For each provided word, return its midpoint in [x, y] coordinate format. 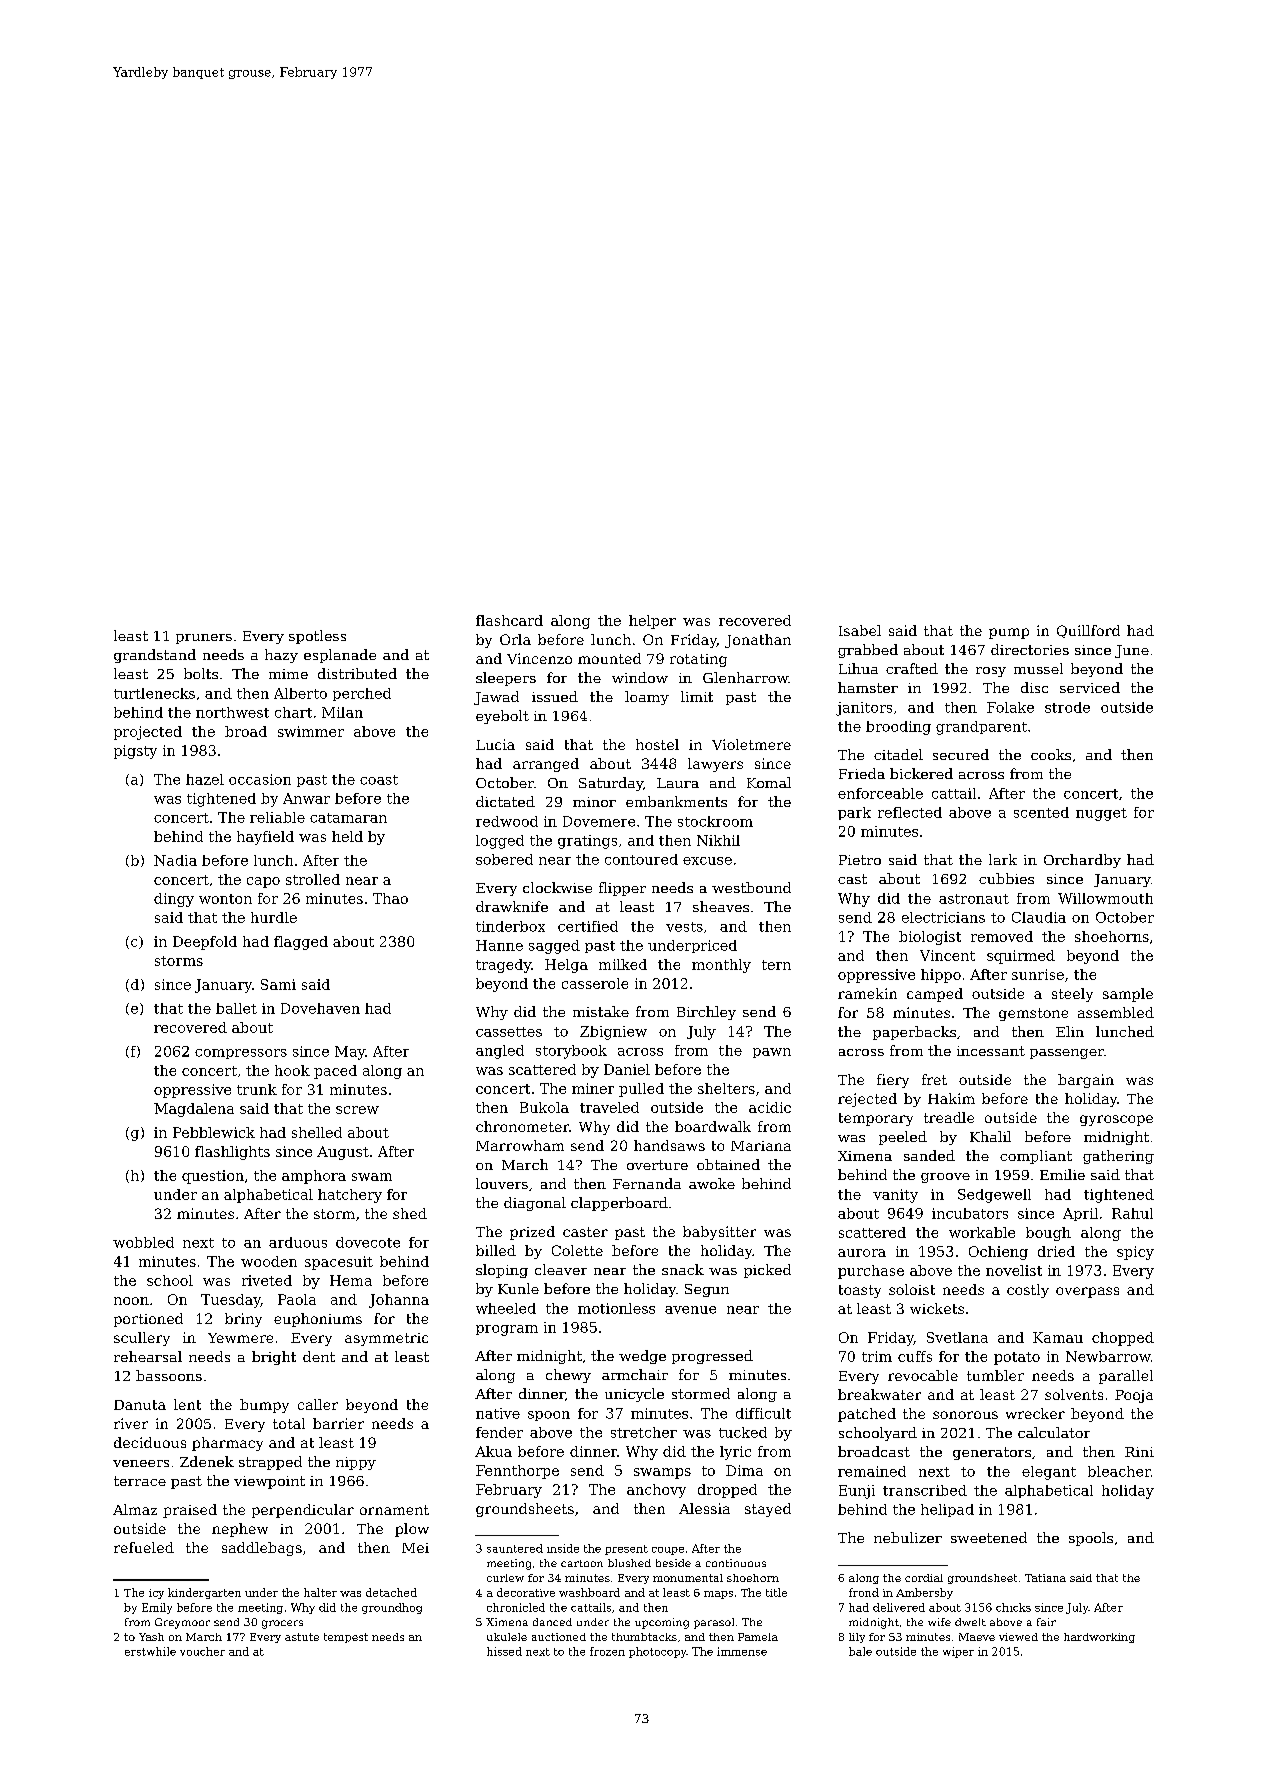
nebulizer [908, 1537]
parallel [1126, 1377]
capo [263, 882]
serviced [1090, 687]
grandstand [155, 656]
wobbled [143, 1242]
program [507, 1330]
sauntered [515, 1548]
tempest [346, 1638]
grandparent [981, 728]
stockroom [715, 821]
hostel [657, 744]
